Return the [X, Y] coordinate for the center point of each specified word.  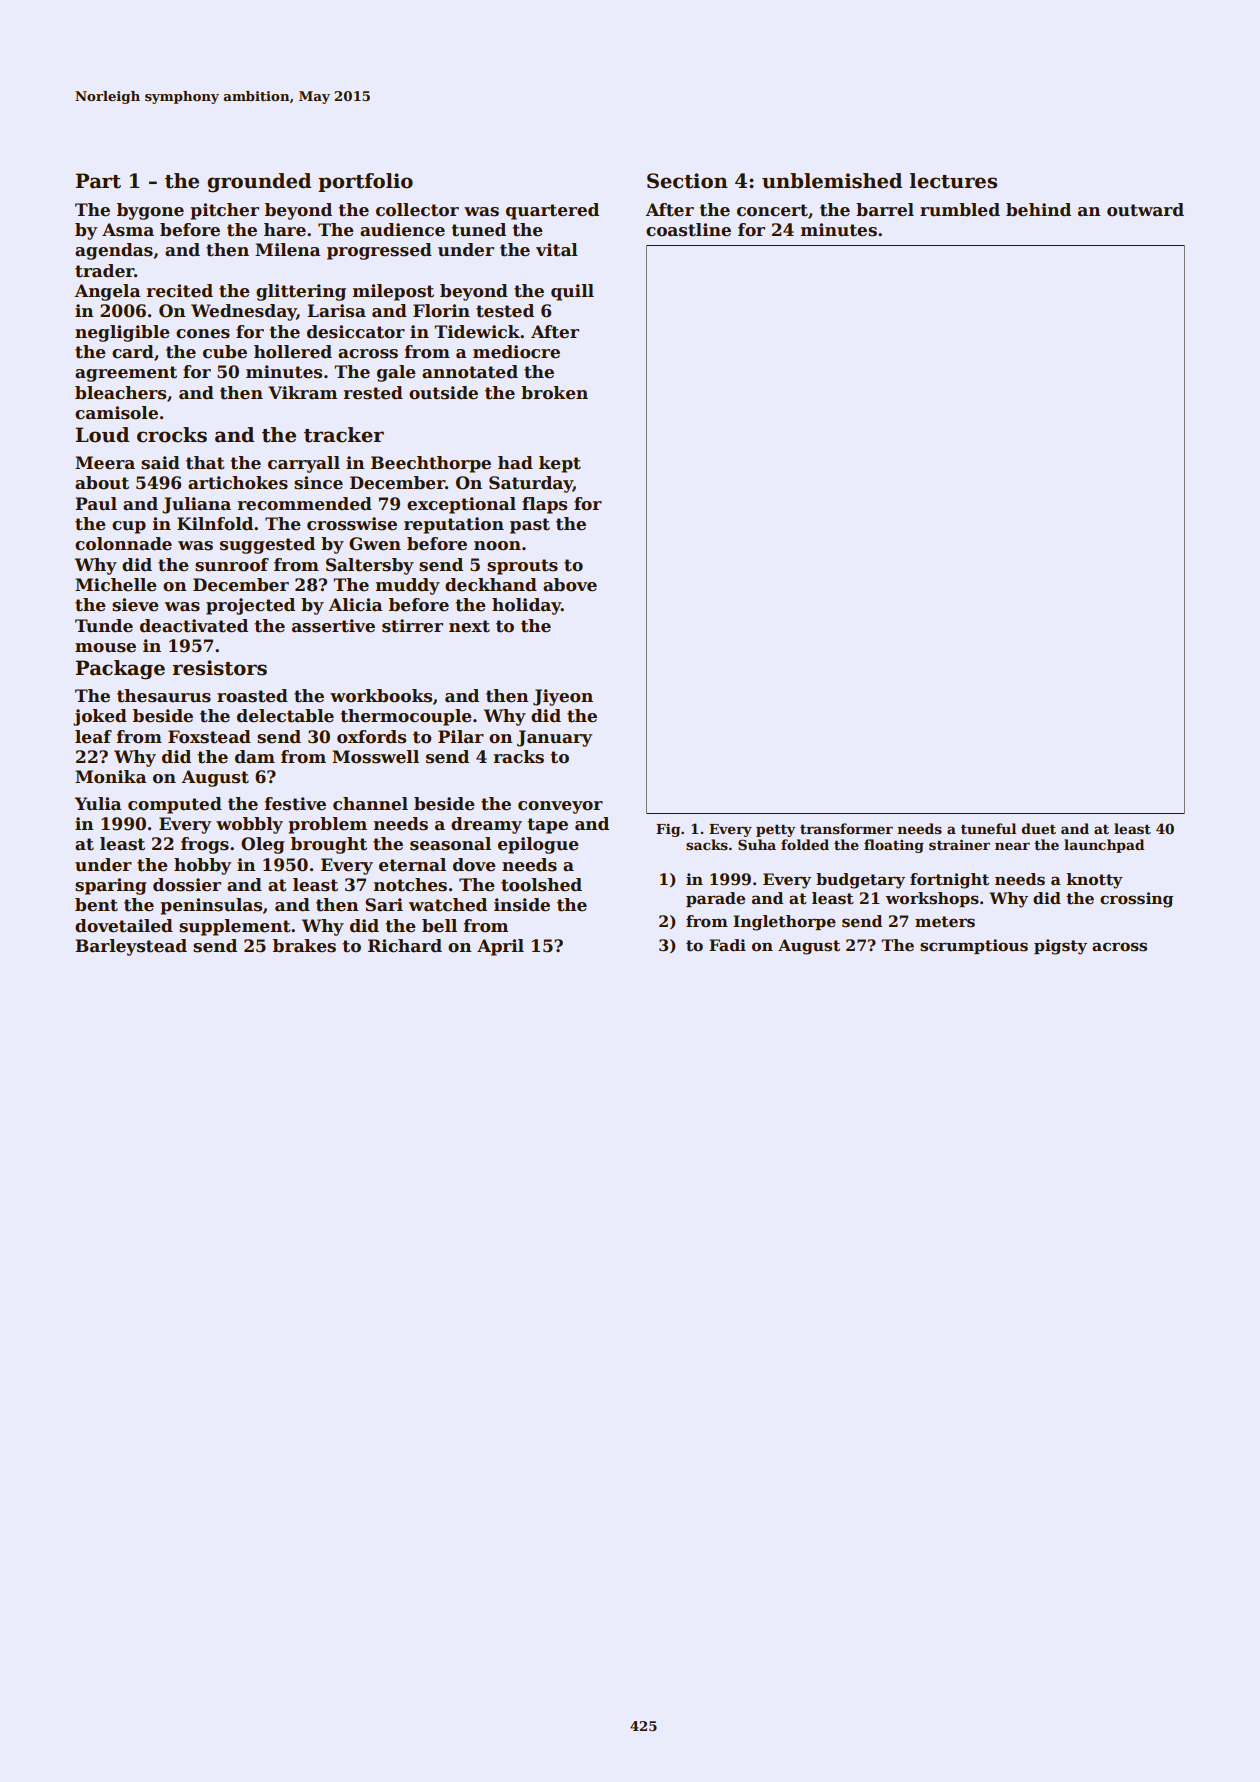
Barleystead [131, 947]
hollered [293, 352]
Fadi [727, 945]
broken [554, 393]
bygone [150, 211]
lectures [953, 181]
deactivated [194, 626]
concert [772, 210]
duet [1039, 828]
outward [1145, 210]
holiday [526, 606]
